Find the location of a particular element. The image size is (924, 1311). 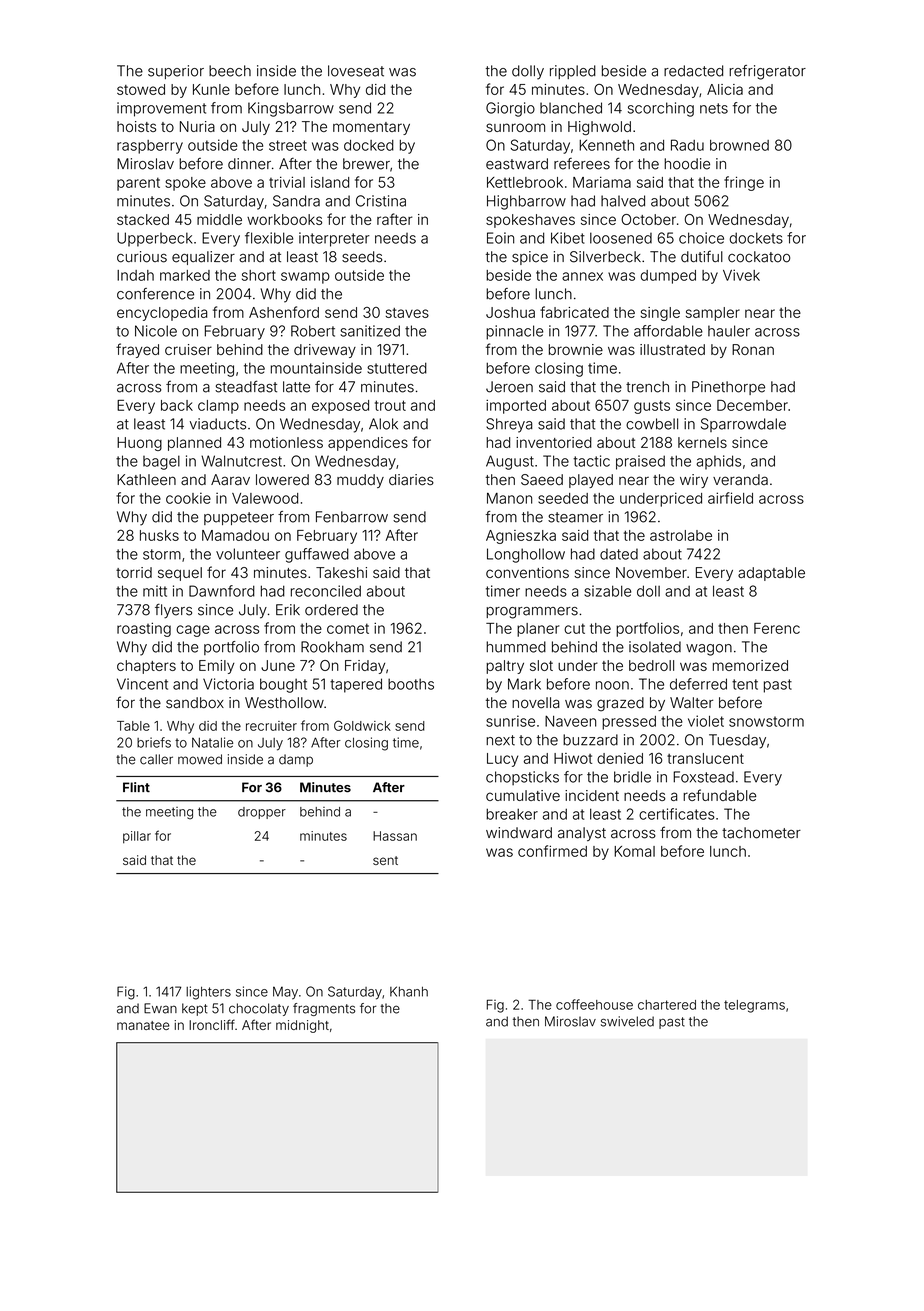

swiveled is located at coordinates (627, 1021).
